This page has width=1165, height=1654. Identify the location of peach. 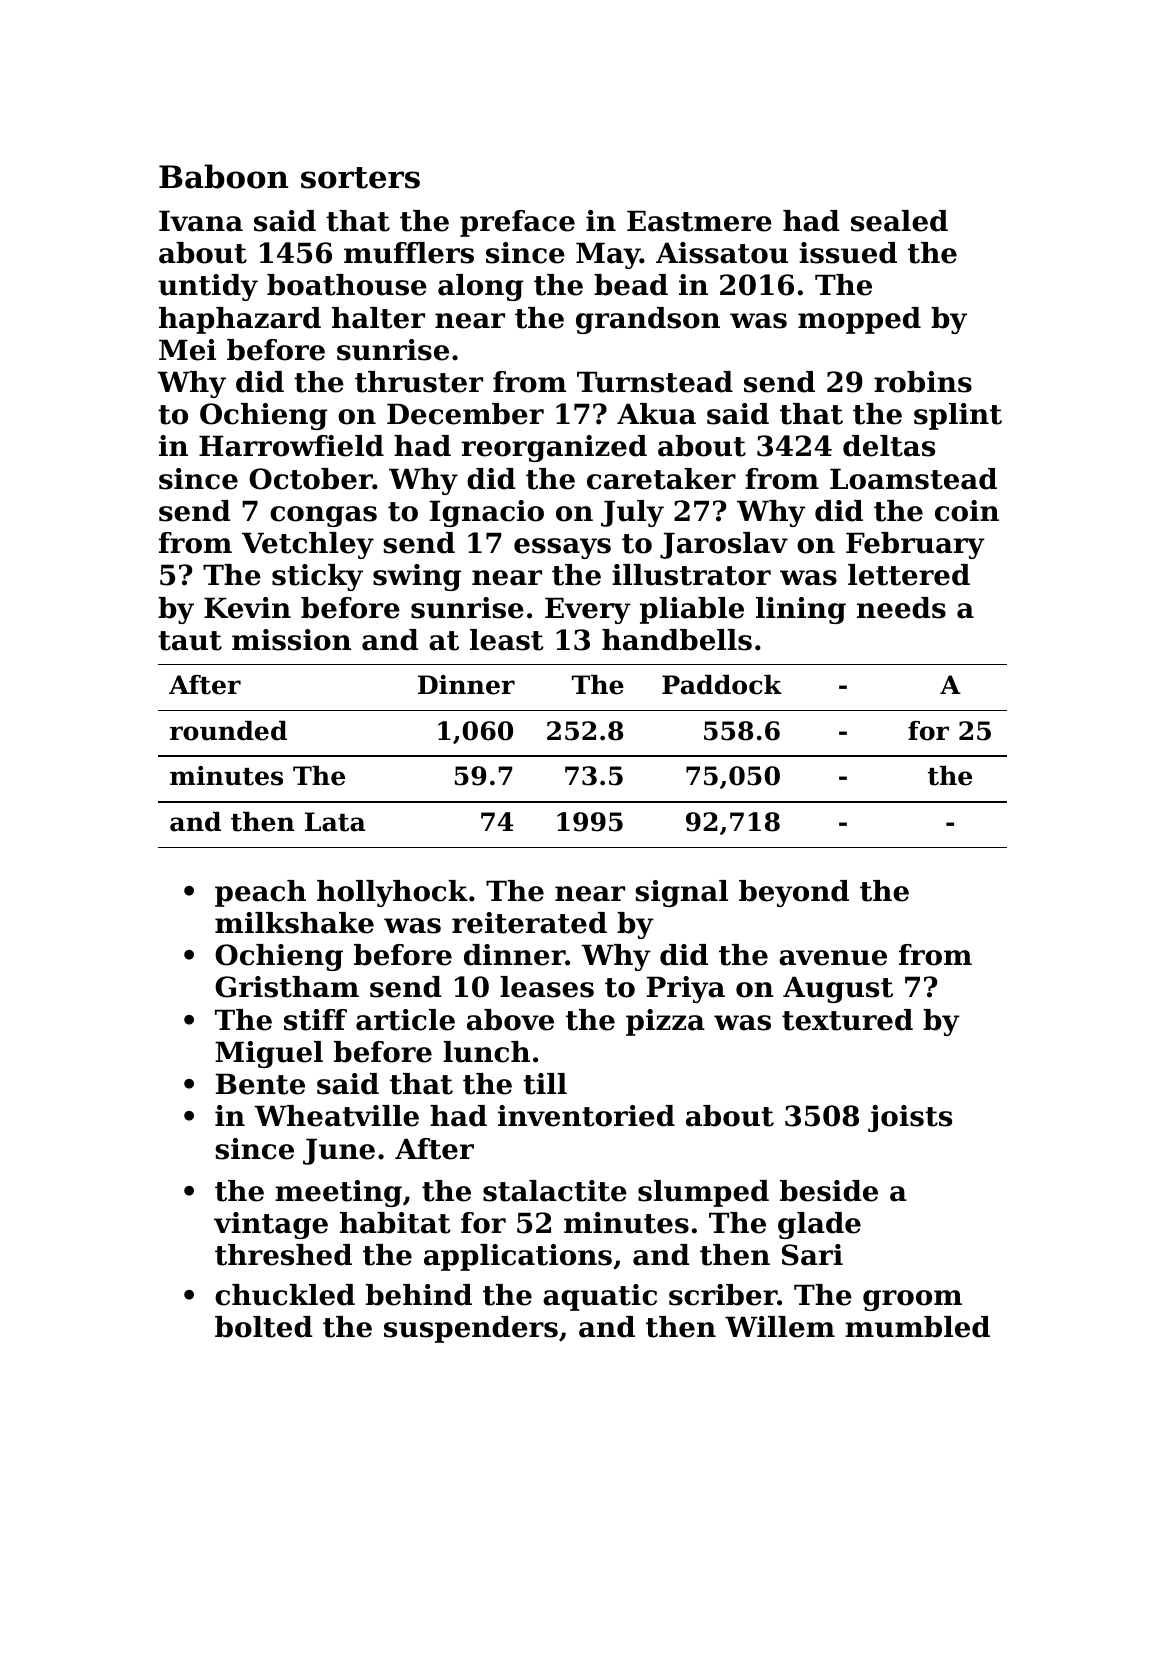
(260, 893).
